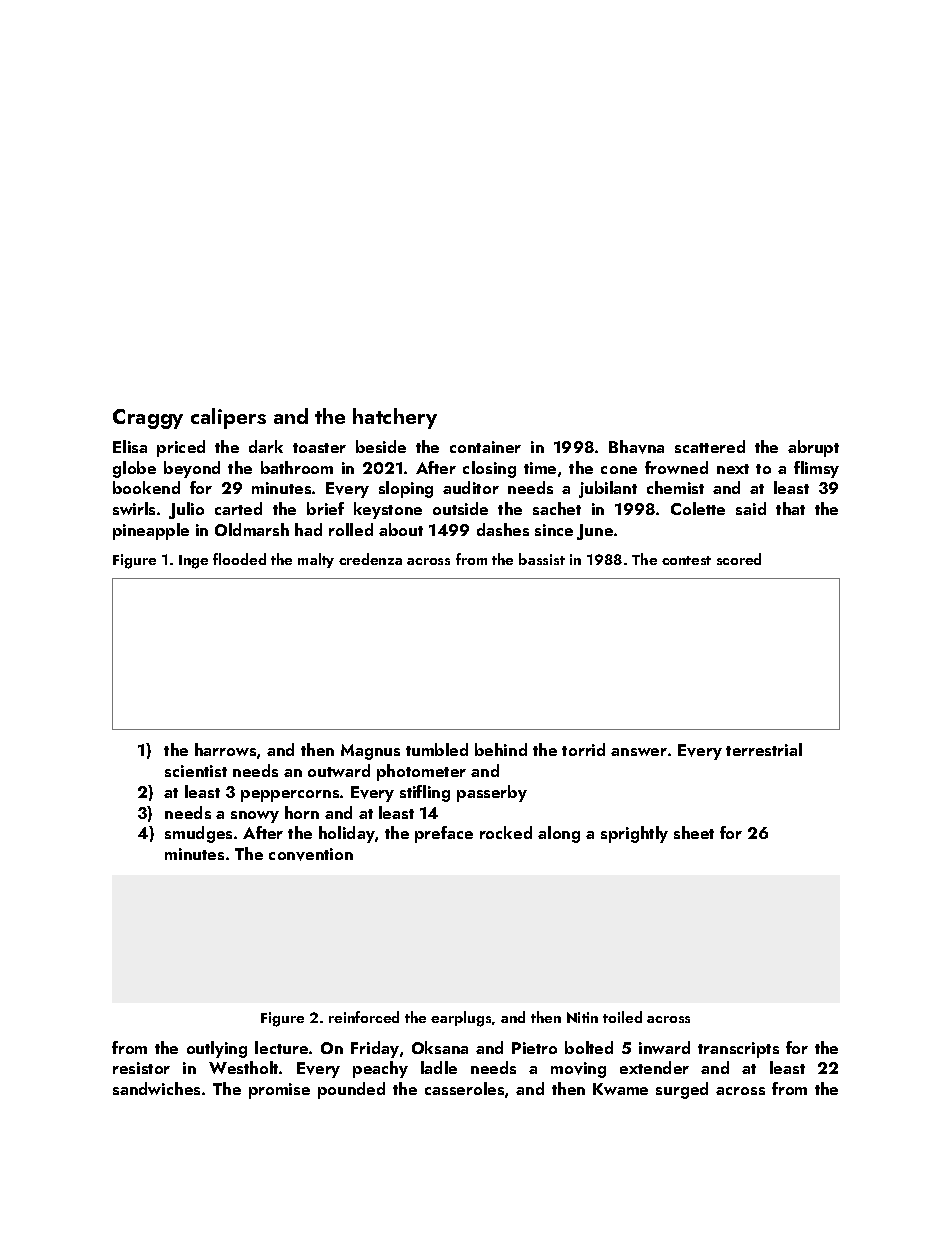 The image size is (952, 1233). Describe the element at coordinates (694, 832) in the screenshot. I see `sheet` at that location.
